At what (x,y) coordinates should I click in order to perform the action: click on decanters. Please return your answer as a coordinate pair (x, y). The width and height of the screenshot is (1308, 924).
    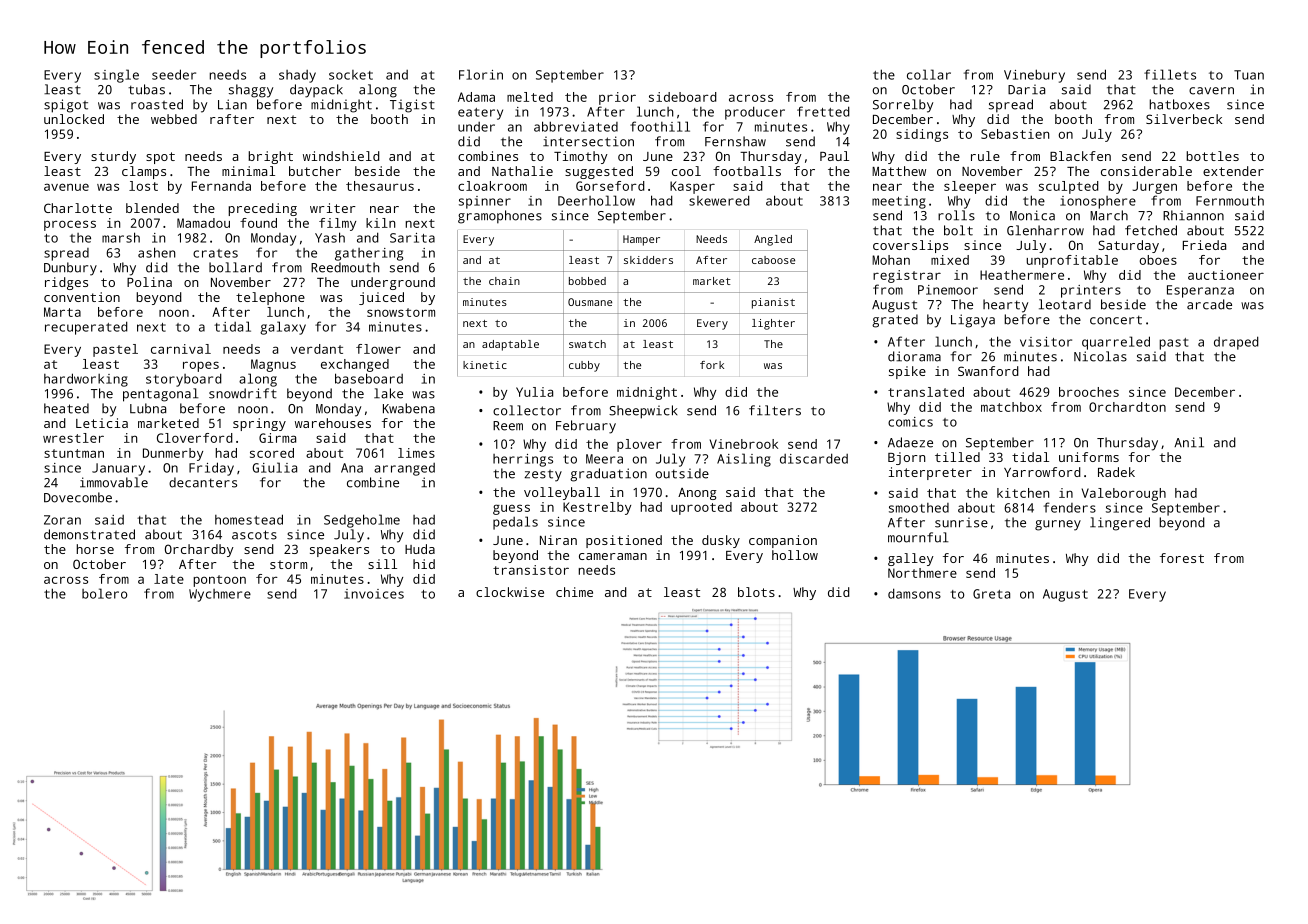
    Looking at the image, I should click on (203, 482).
